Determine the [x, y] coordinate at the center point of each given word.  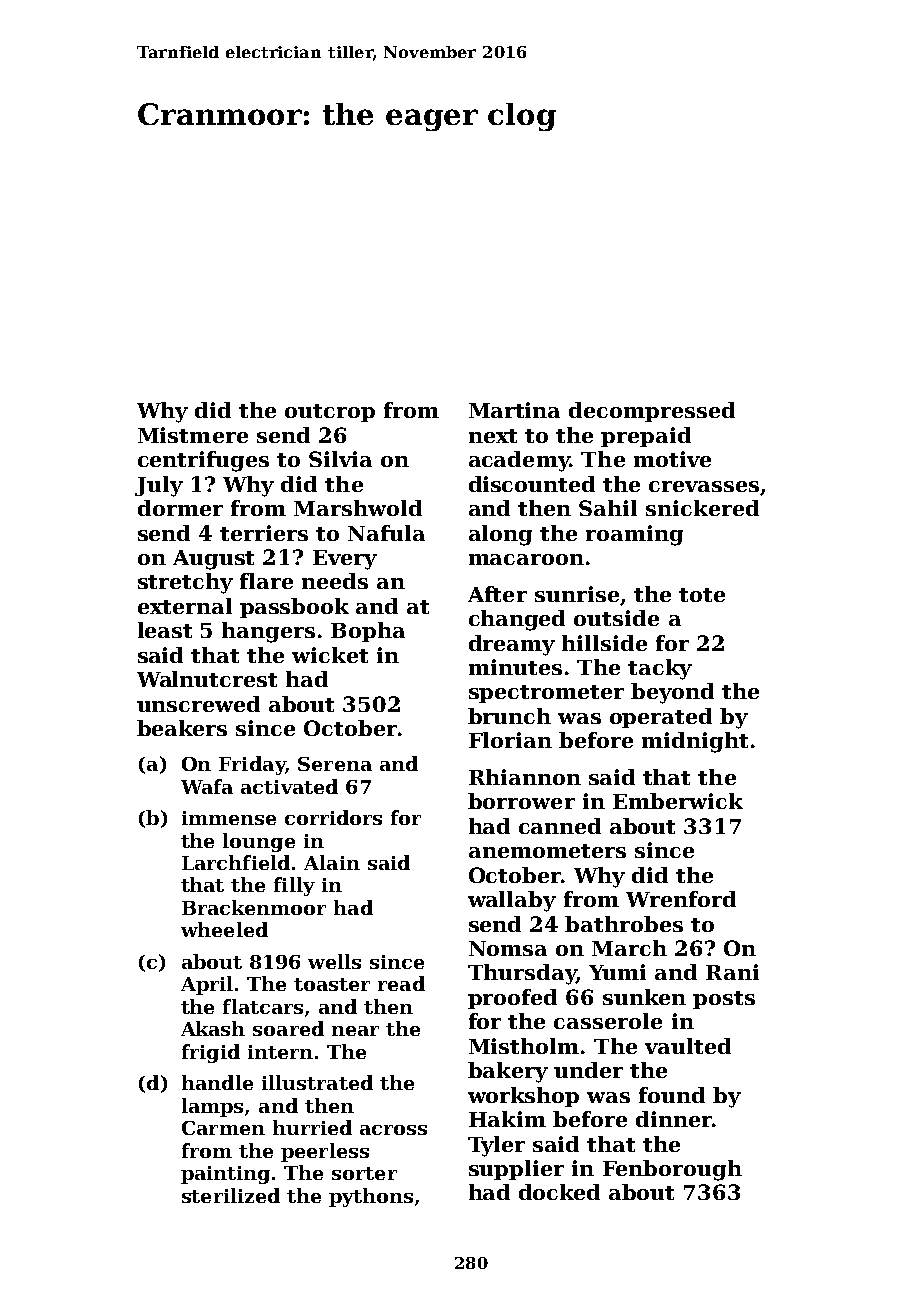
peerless [325, 1152]
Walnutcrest [207, 679]
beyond [672, 693]
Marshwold [358, 508]
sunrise [577, 594]
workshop [523, 1097]
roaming [634, 535]
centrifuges [203, 461]
